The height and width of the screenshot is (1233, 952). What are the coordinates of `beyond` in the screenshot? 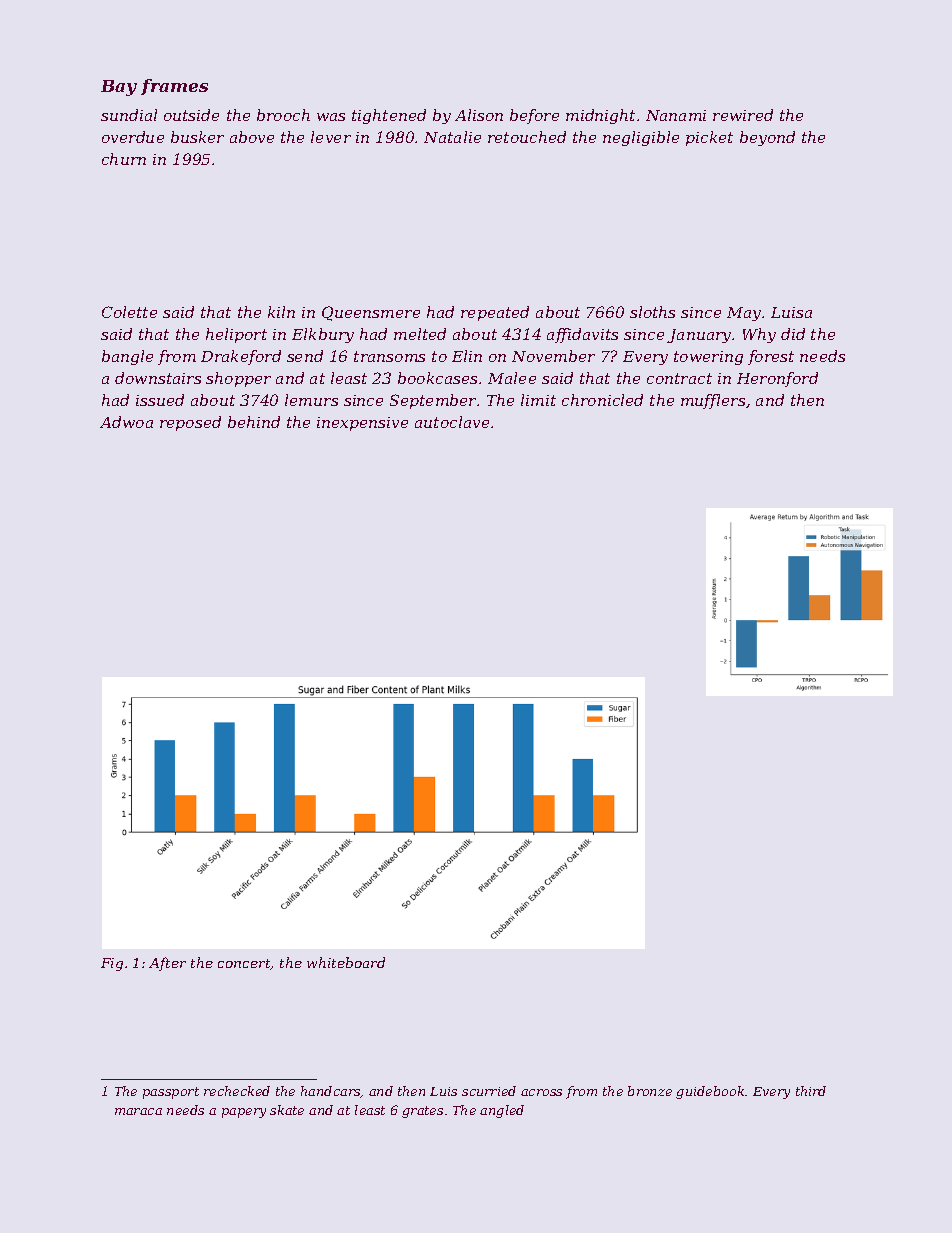 It's located at (767, 138).
